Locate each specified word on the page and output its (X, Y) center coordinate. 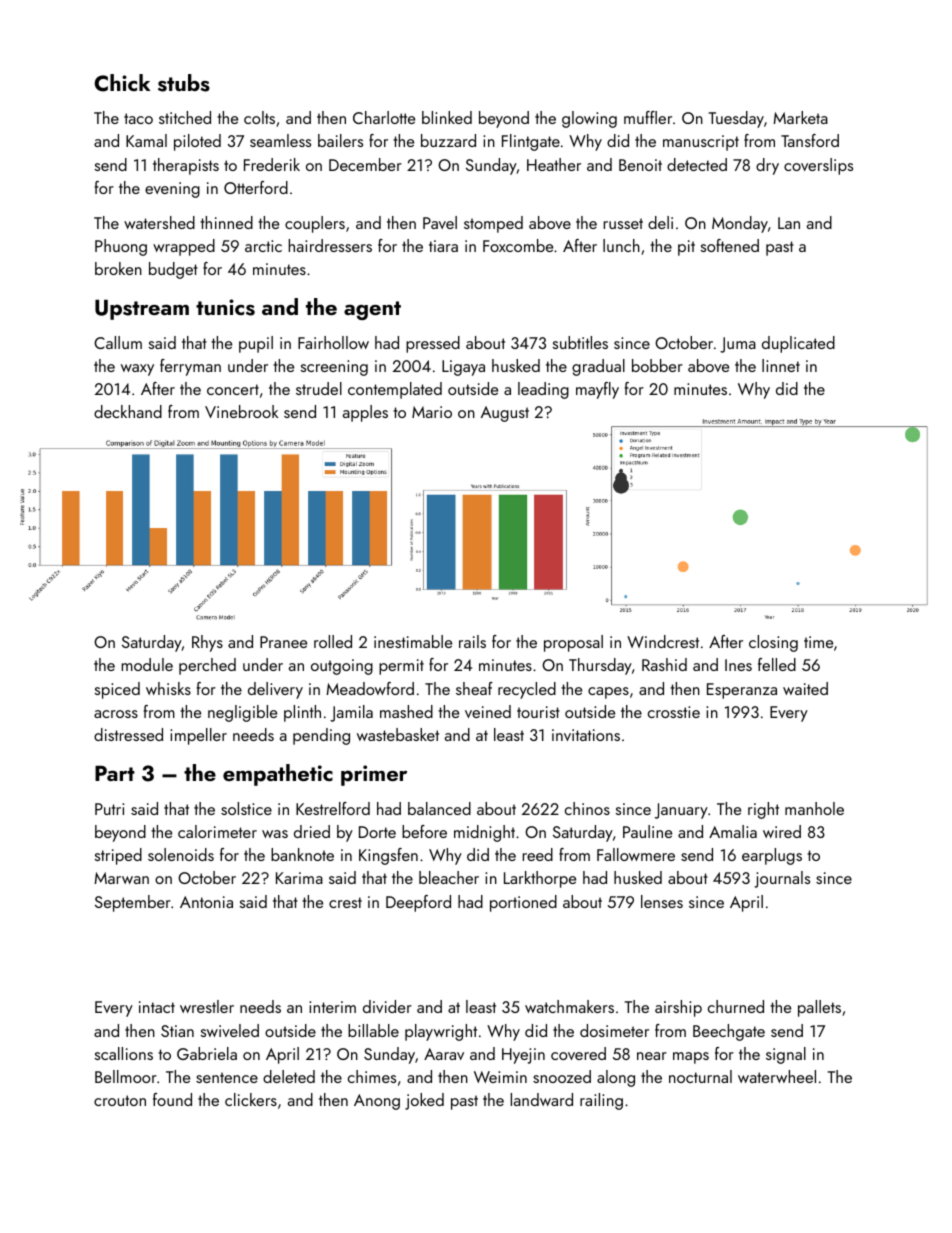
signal (786, 1055)
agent (372, 310)
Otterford (256, 187)
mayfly (597, 390)
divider (387, 1006)
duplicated (798, 344)
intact (157, 1007)
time (818, 642)
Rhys (207, 643)
